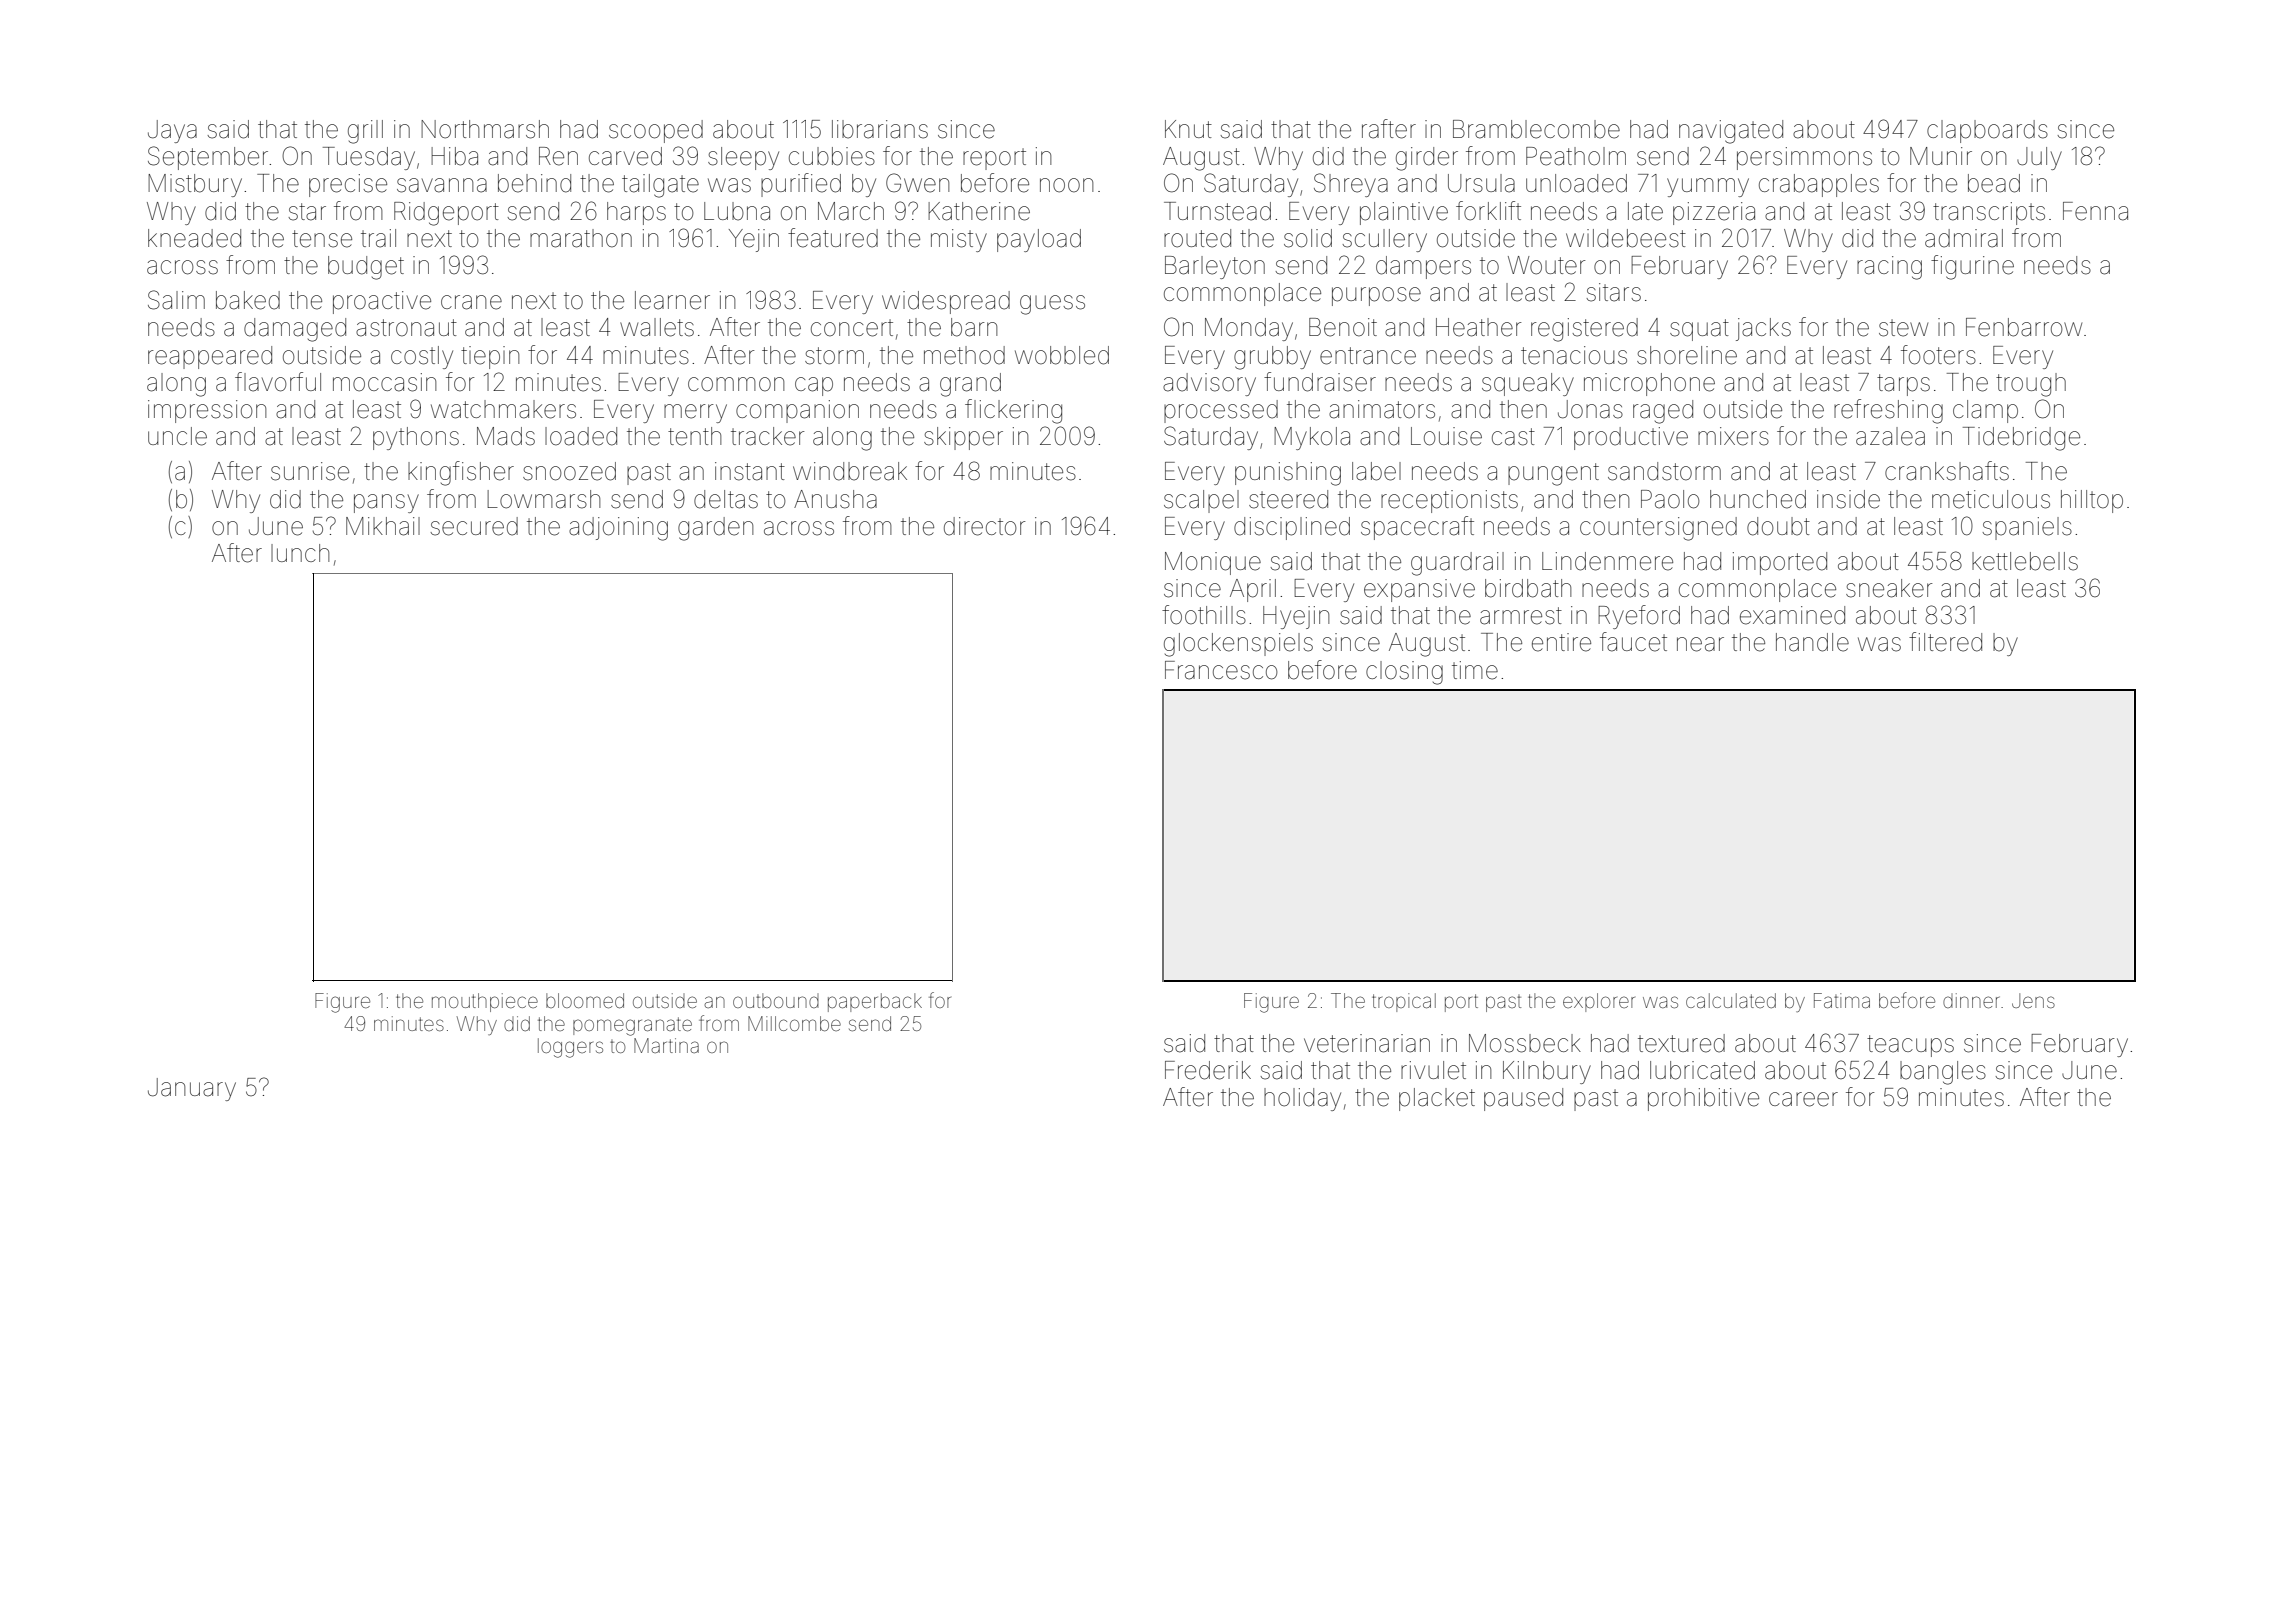 Image resolution: width=2282 pixels, height=1614 pixels. Describe the element at coordinates (1221, 670) in the page. I see `Francesco` at that location.
